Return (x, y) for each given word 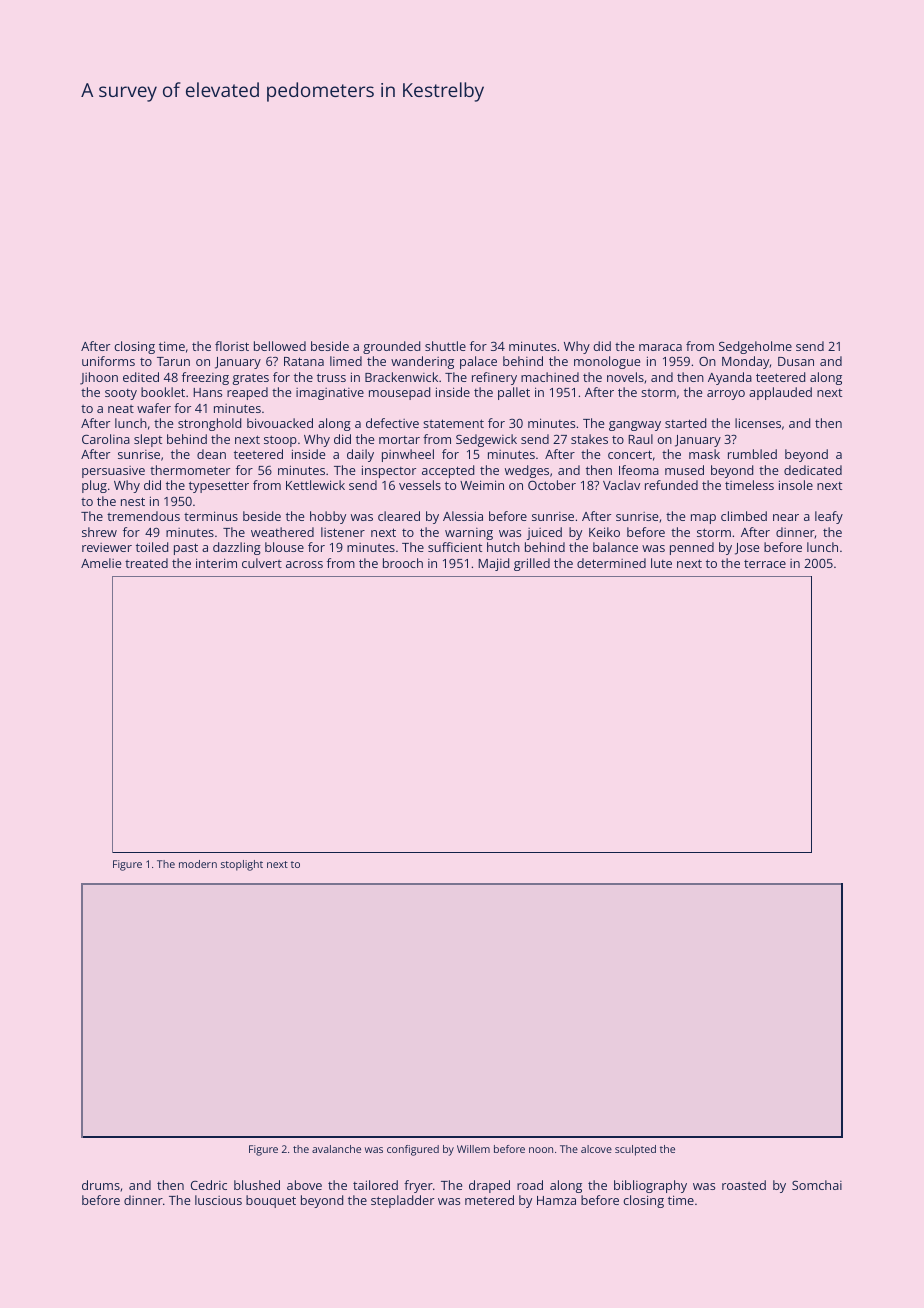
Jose (747, 549)
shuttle (445, 346)
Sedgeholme (755, 347)
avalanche (336, 1149)
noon (541, 1150)
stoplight (242, 865)
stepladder (402, 1201)
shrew (99, 532)
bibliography (650, 1186)
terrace (765, 564)
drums (101, 1185)
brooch (403, 563)
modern (198, 864)
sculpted (635, 1150)
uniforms (108, 361)
